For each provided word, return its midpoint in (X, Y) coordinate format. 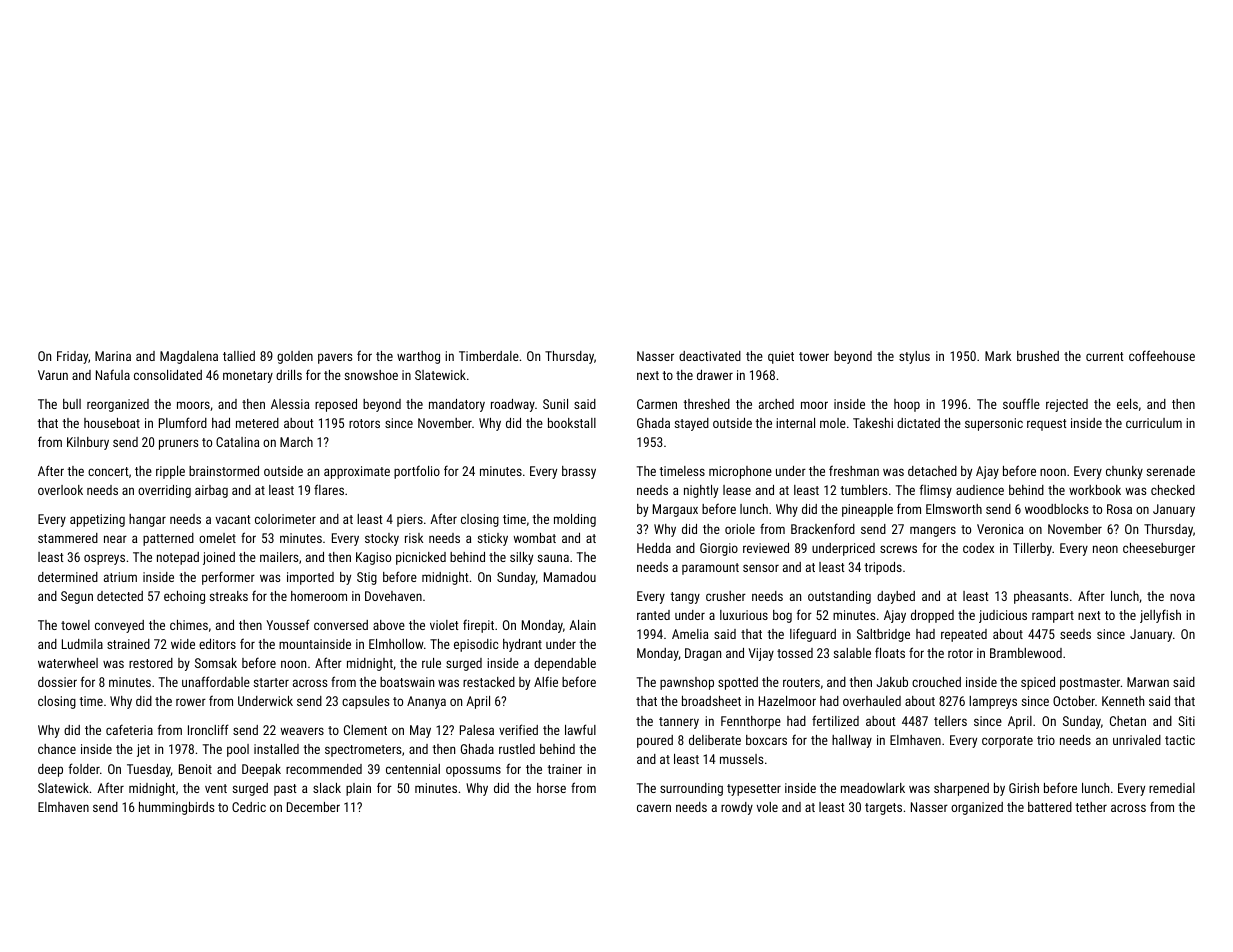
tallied (239, 356)
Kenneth (1123, 701)
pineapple (867, 510)
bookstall (572, 423)
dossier (57, 682)
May (420, 731)
